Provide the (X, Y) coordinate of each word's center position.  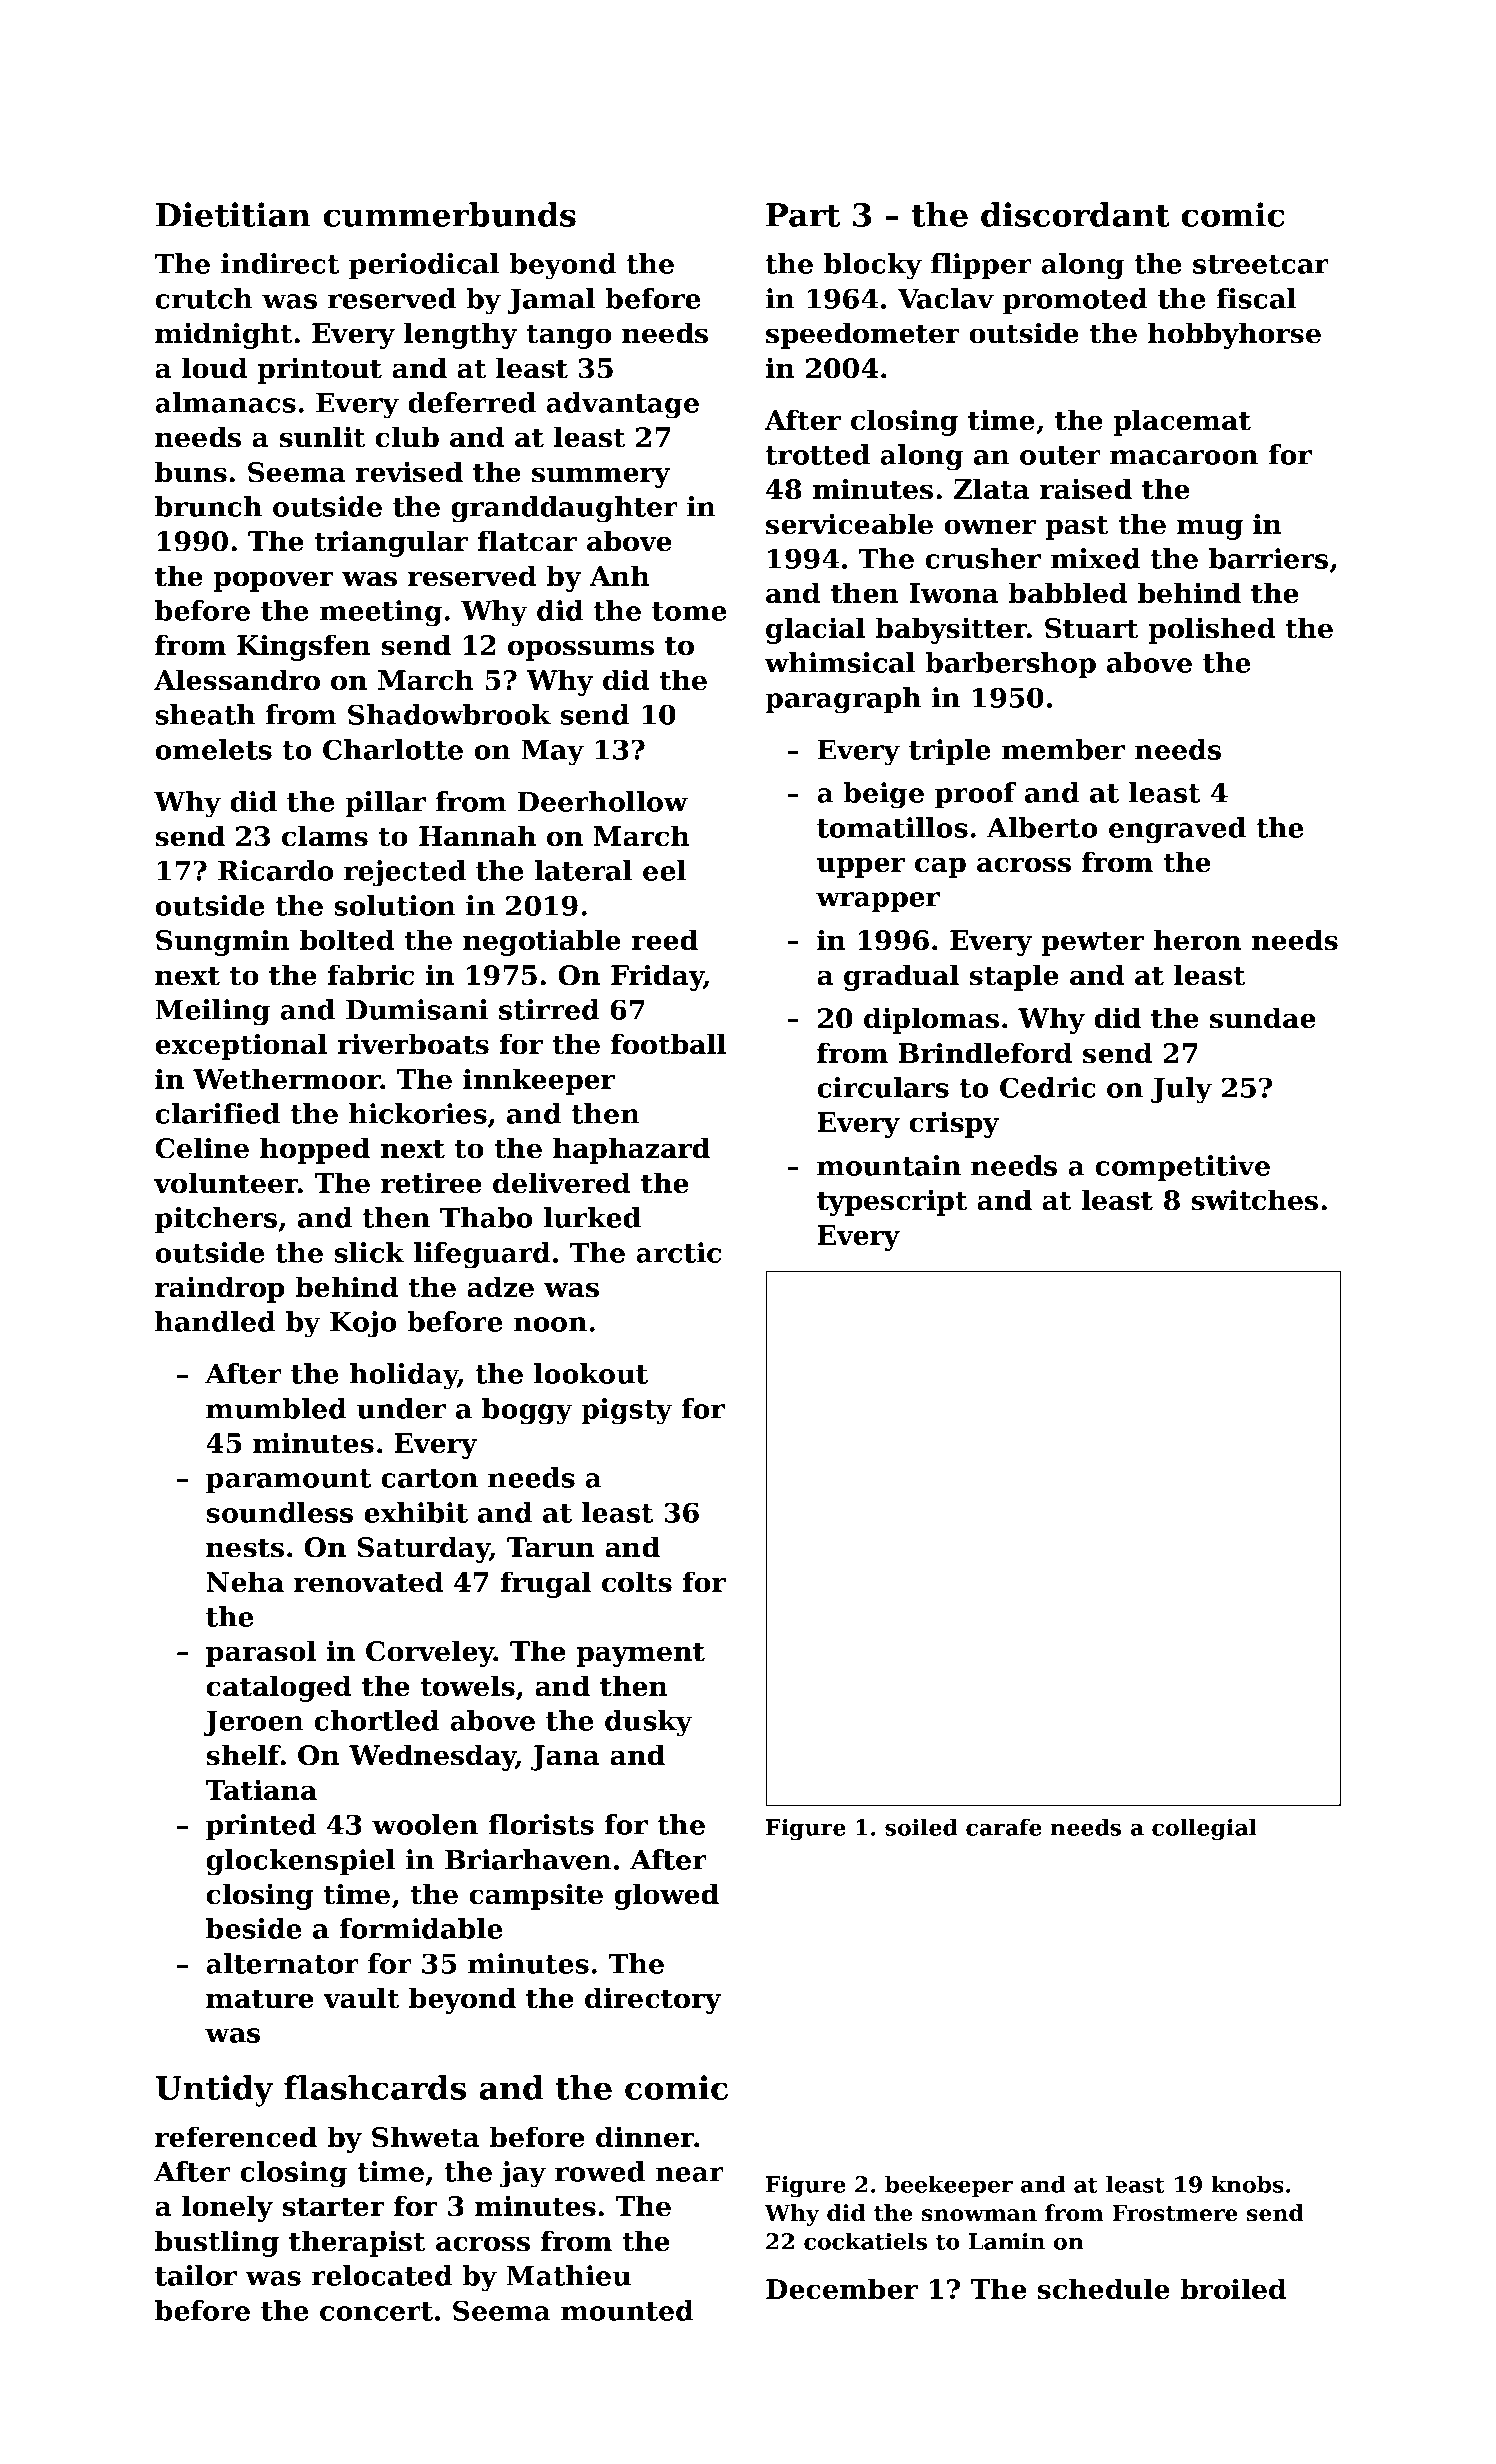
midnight (223, 335)
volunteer (226, 1183)
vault (361, 1998)
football (668, 1044)
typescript (892, 1202)
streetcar (1261, 264)
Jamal (551, 301)
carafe (1004, 1827)
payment (640, 1654)
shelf (243, 1755)
